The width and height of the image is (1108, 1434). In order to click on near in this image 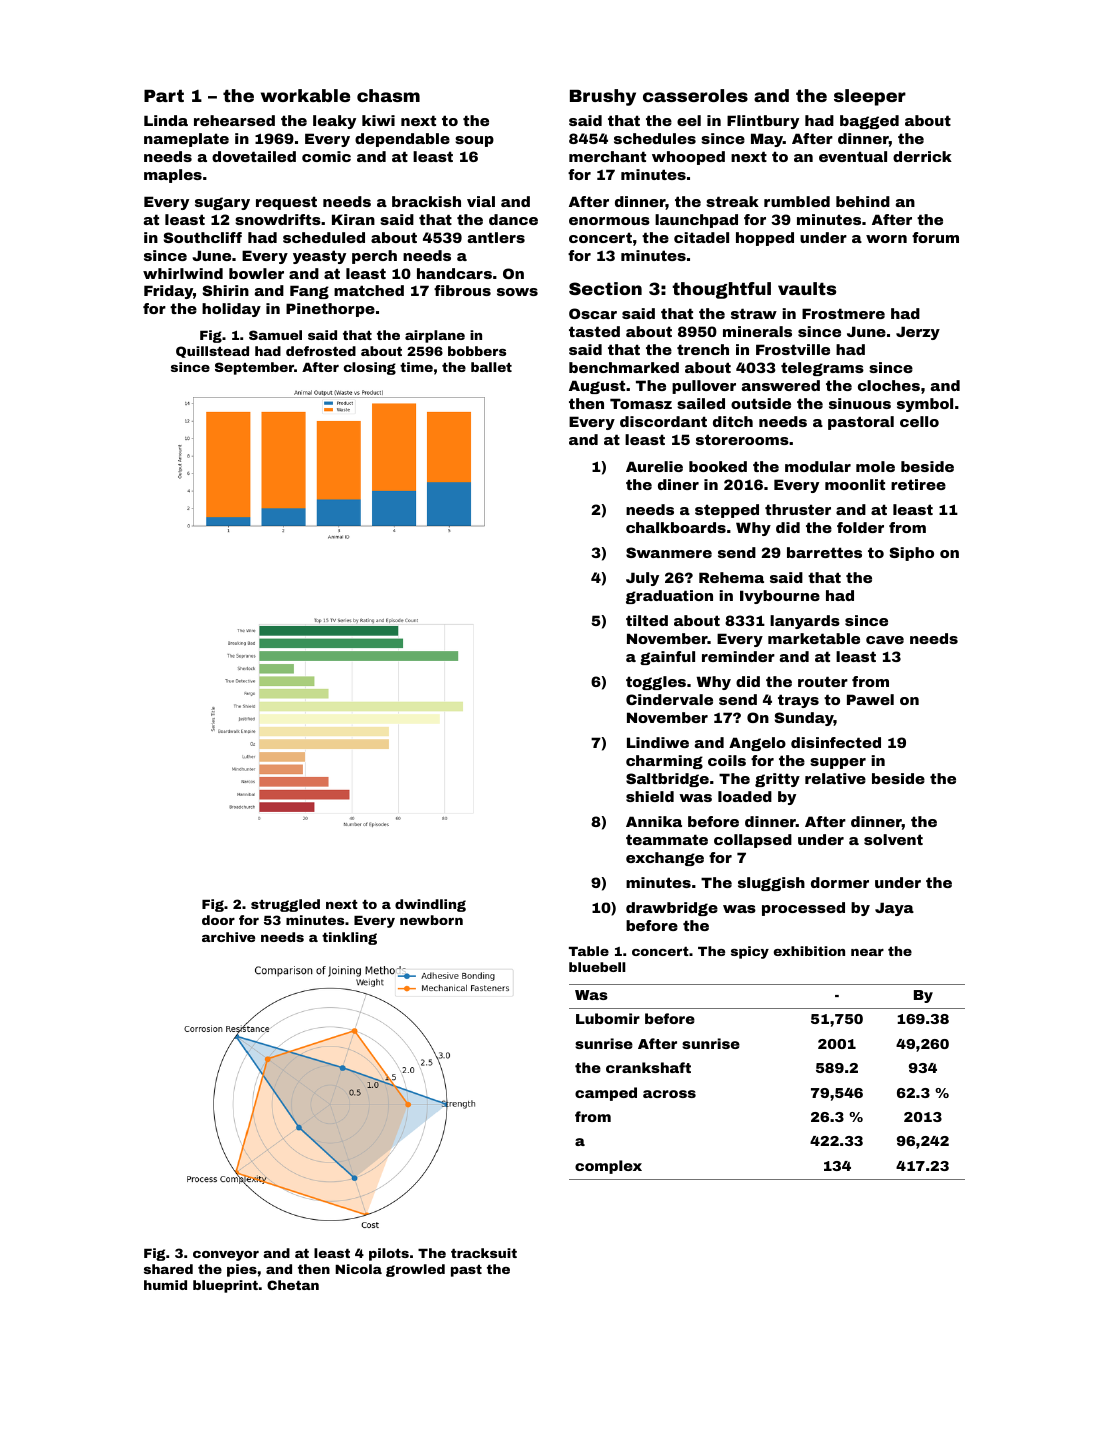, I will do `click(867, 952)`.
